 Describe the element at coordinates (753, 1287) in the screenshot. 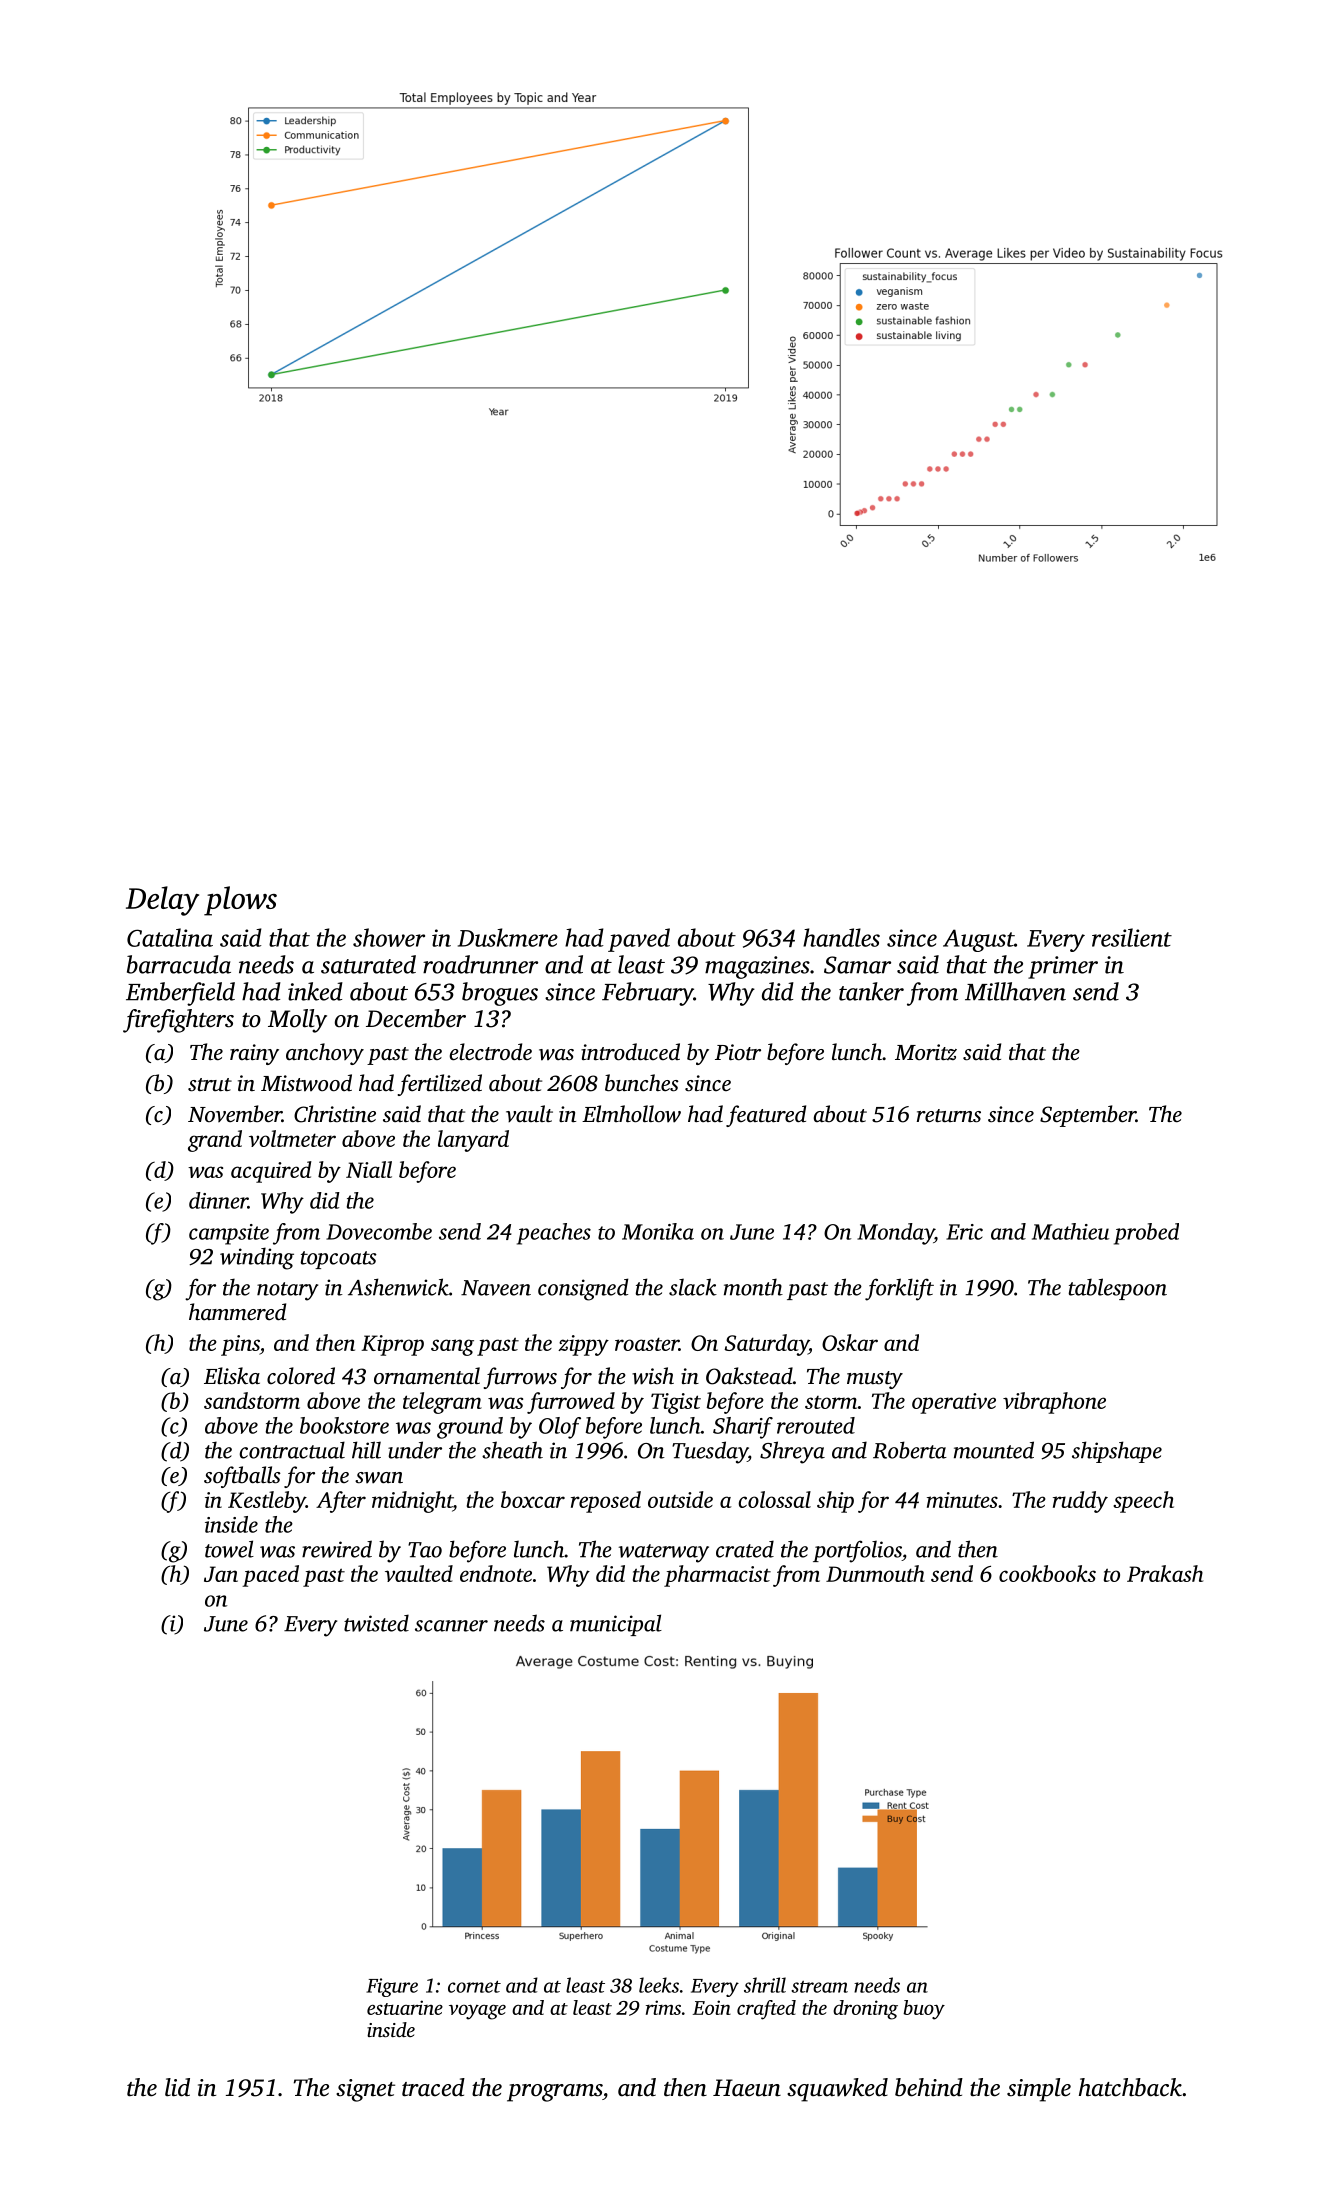

I see `month` at that location.
